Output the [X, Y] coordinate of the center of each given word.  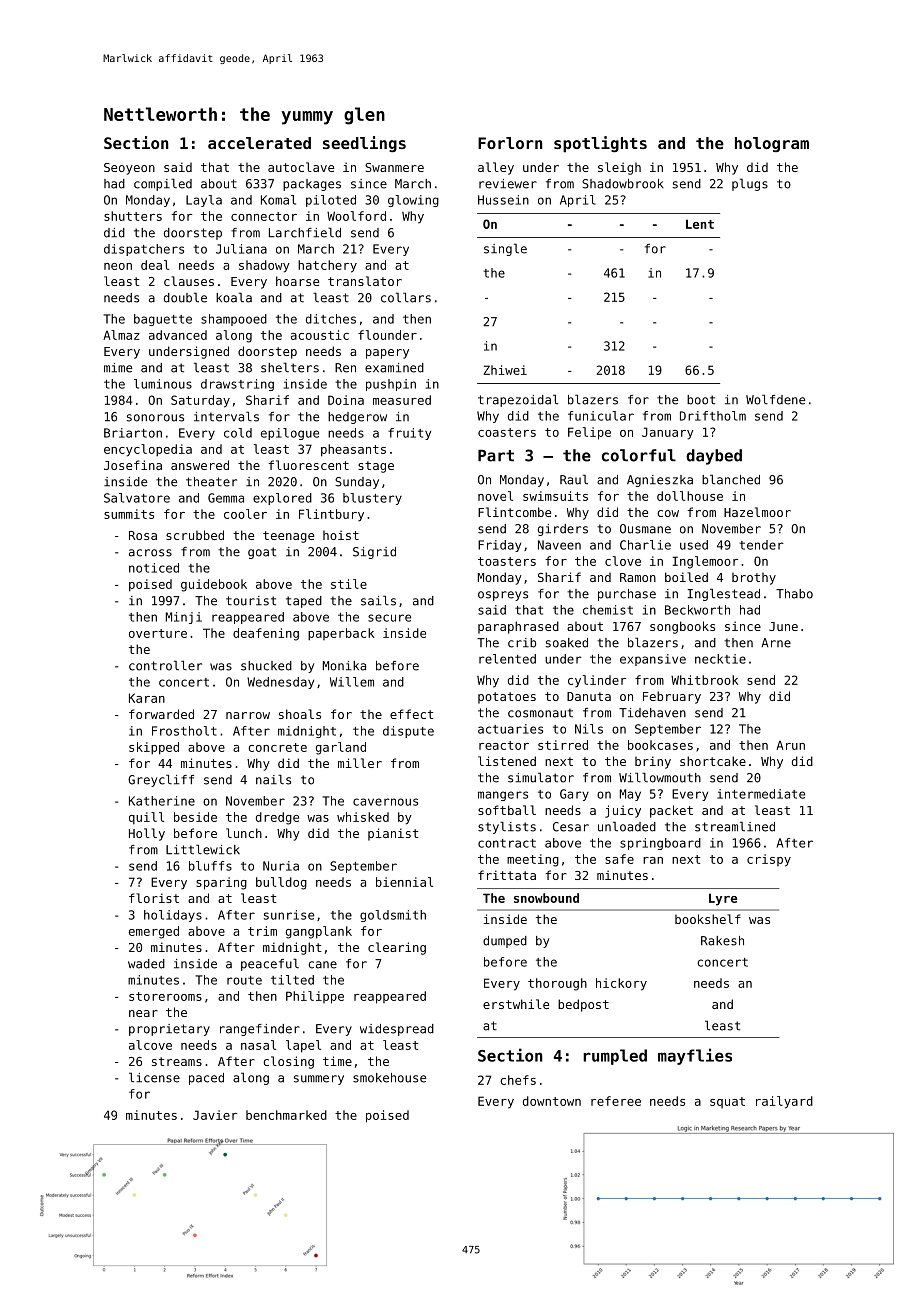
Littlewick [203, 849]
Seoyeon [129, 169]
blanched [731, 479]
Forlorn [510, 143]
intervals [226, 416]
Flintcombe [514, 512]
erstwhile [516, 1004]
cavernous [385, 802]
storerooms [165, 996]
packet [671, 811]
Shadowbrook [623, 184]
